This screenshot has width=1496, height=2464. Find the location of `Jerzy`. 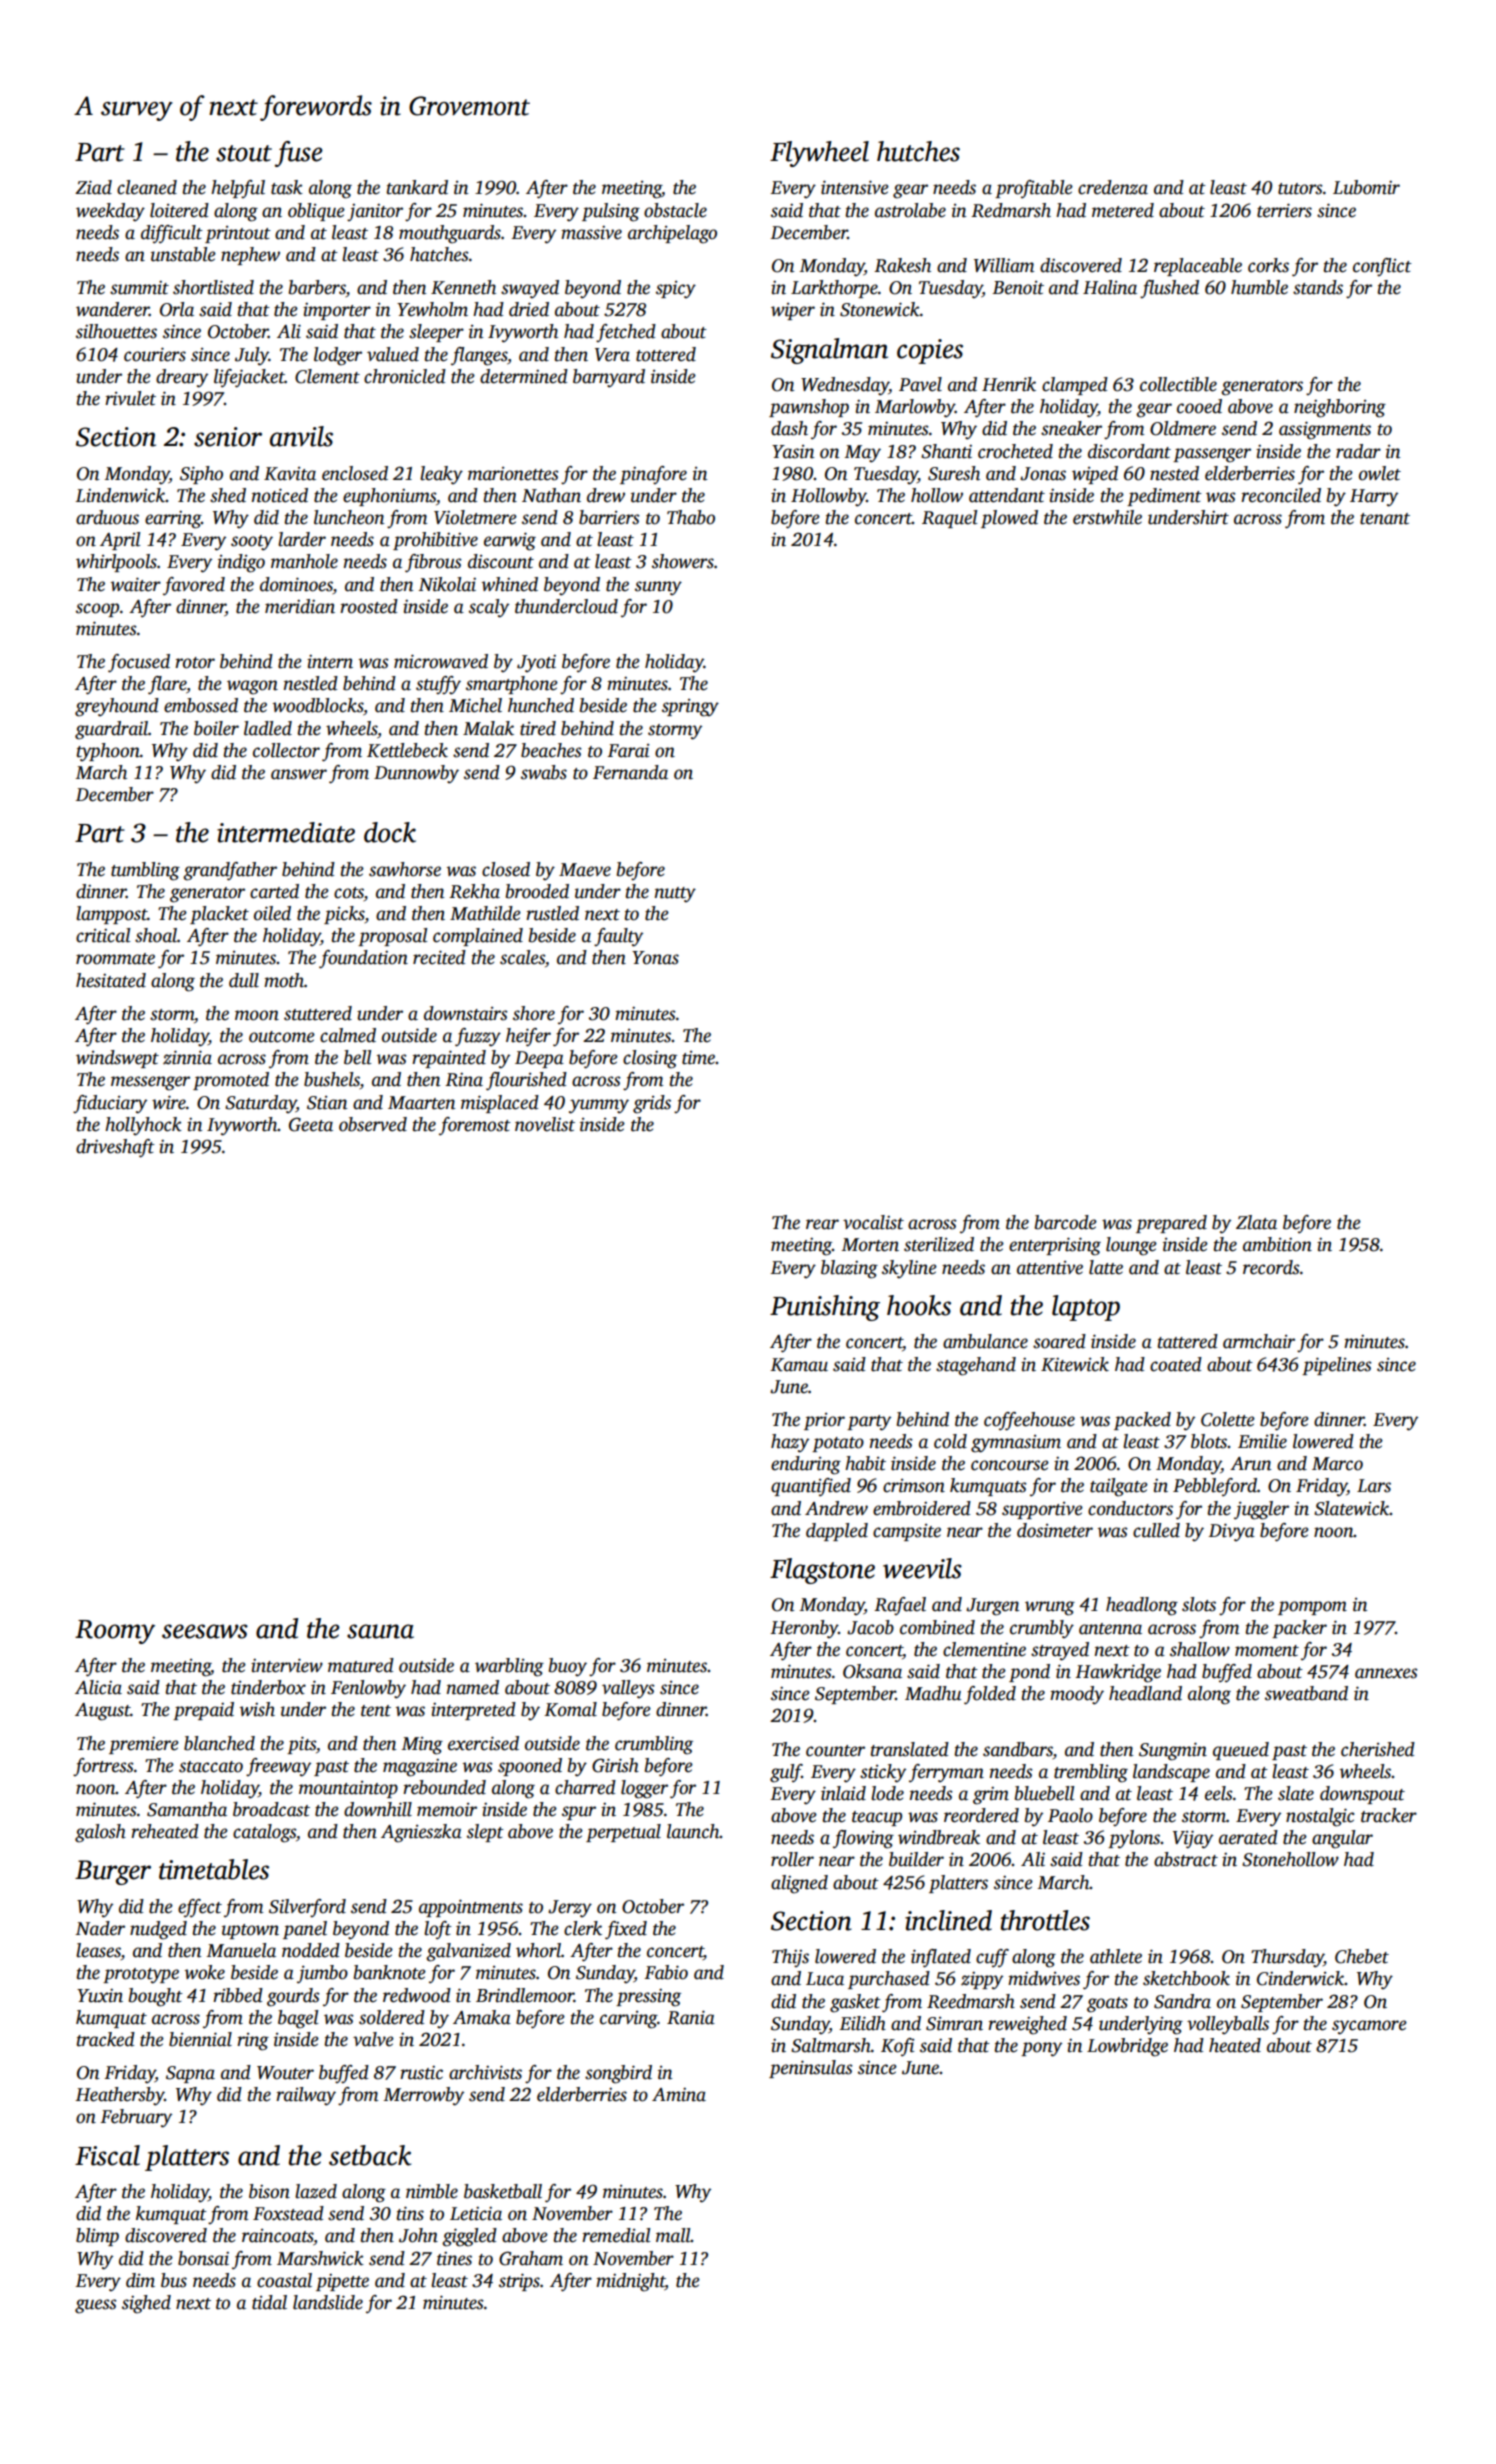

Jerzy is located at coordinates (570, 1909).
